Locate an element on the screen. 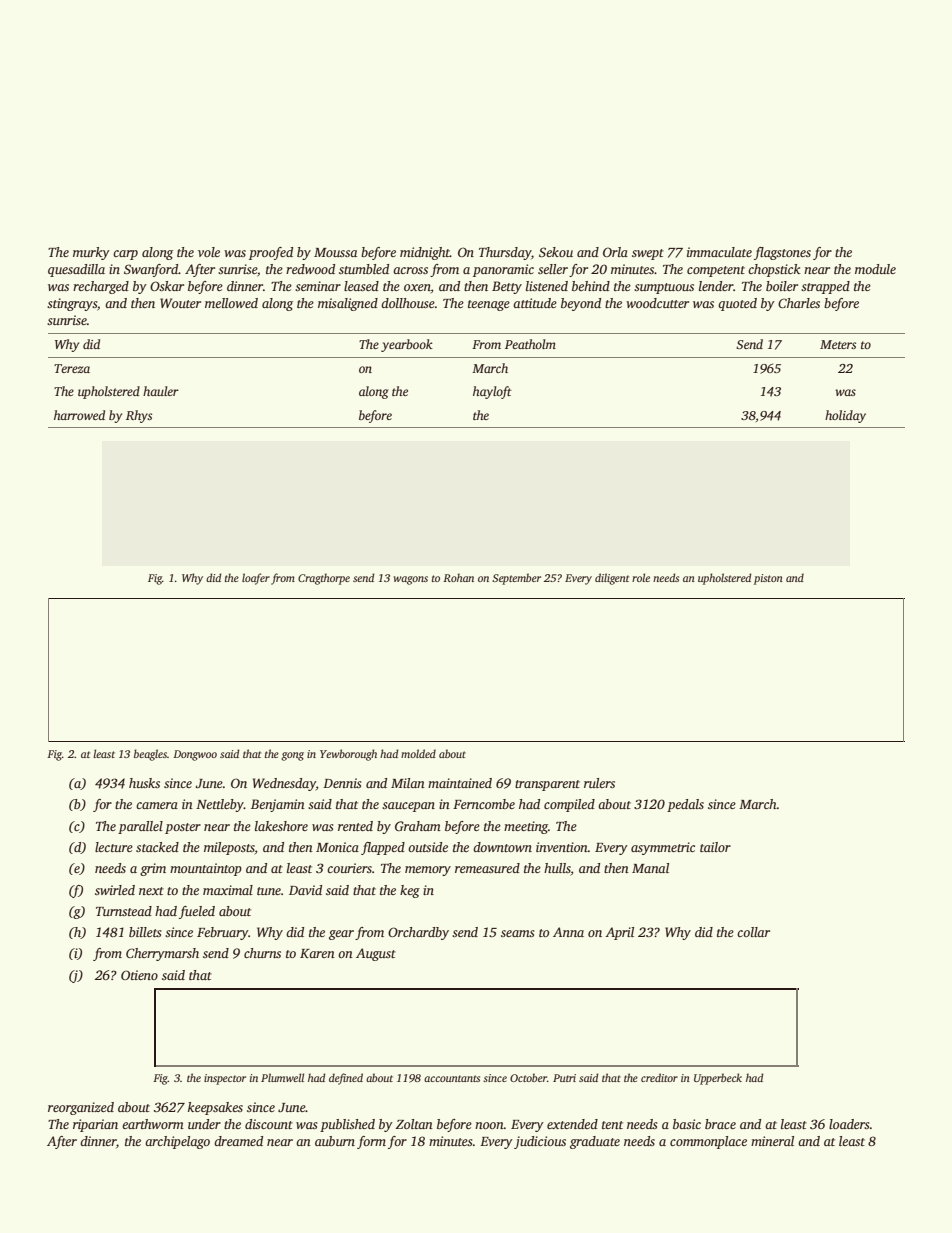 The image size is (952, 1233). commonplace is located at coordinates (708, 1142).
